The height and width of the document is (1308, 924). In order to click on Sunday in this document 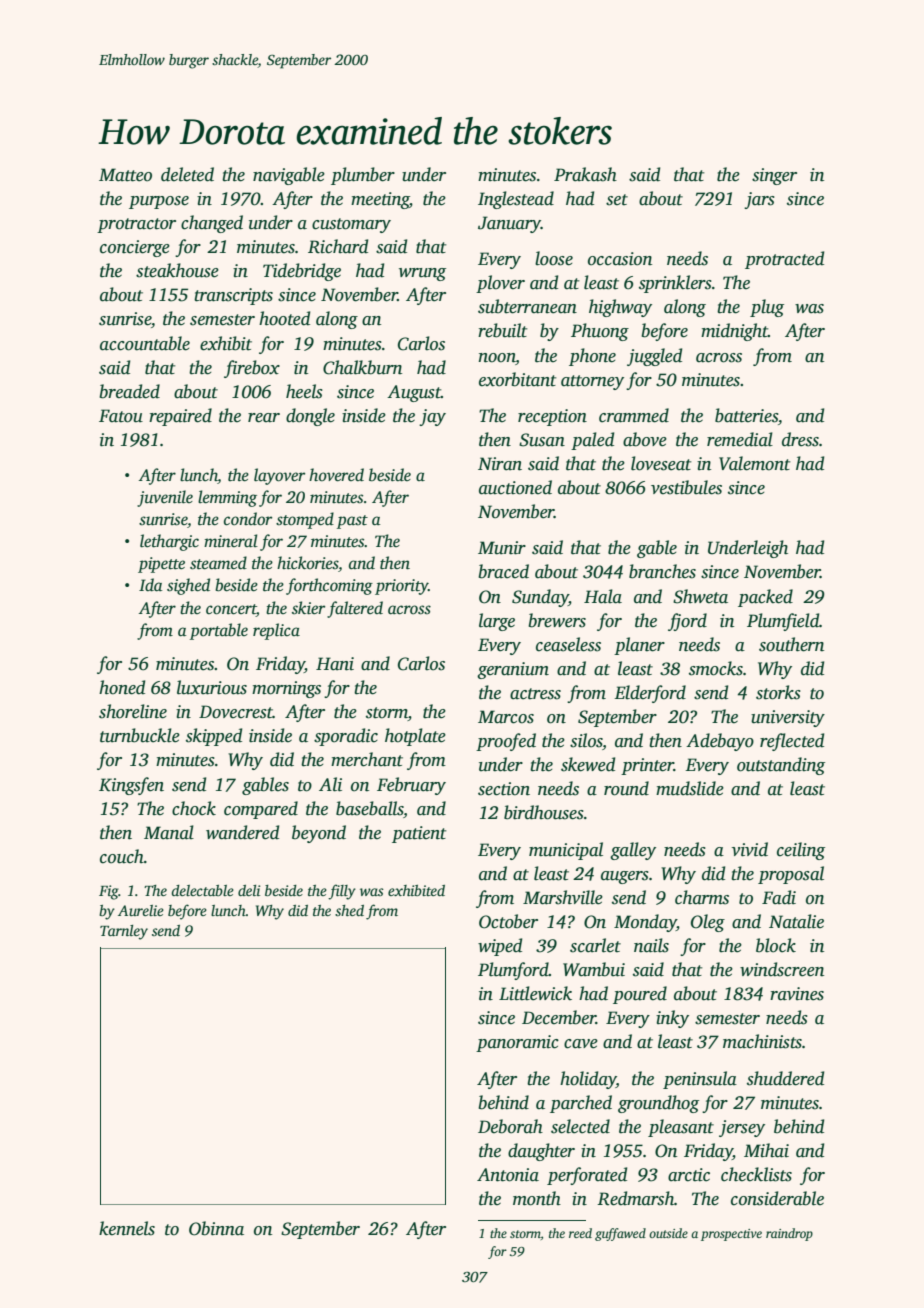, I will do `click(540, 598)`.
